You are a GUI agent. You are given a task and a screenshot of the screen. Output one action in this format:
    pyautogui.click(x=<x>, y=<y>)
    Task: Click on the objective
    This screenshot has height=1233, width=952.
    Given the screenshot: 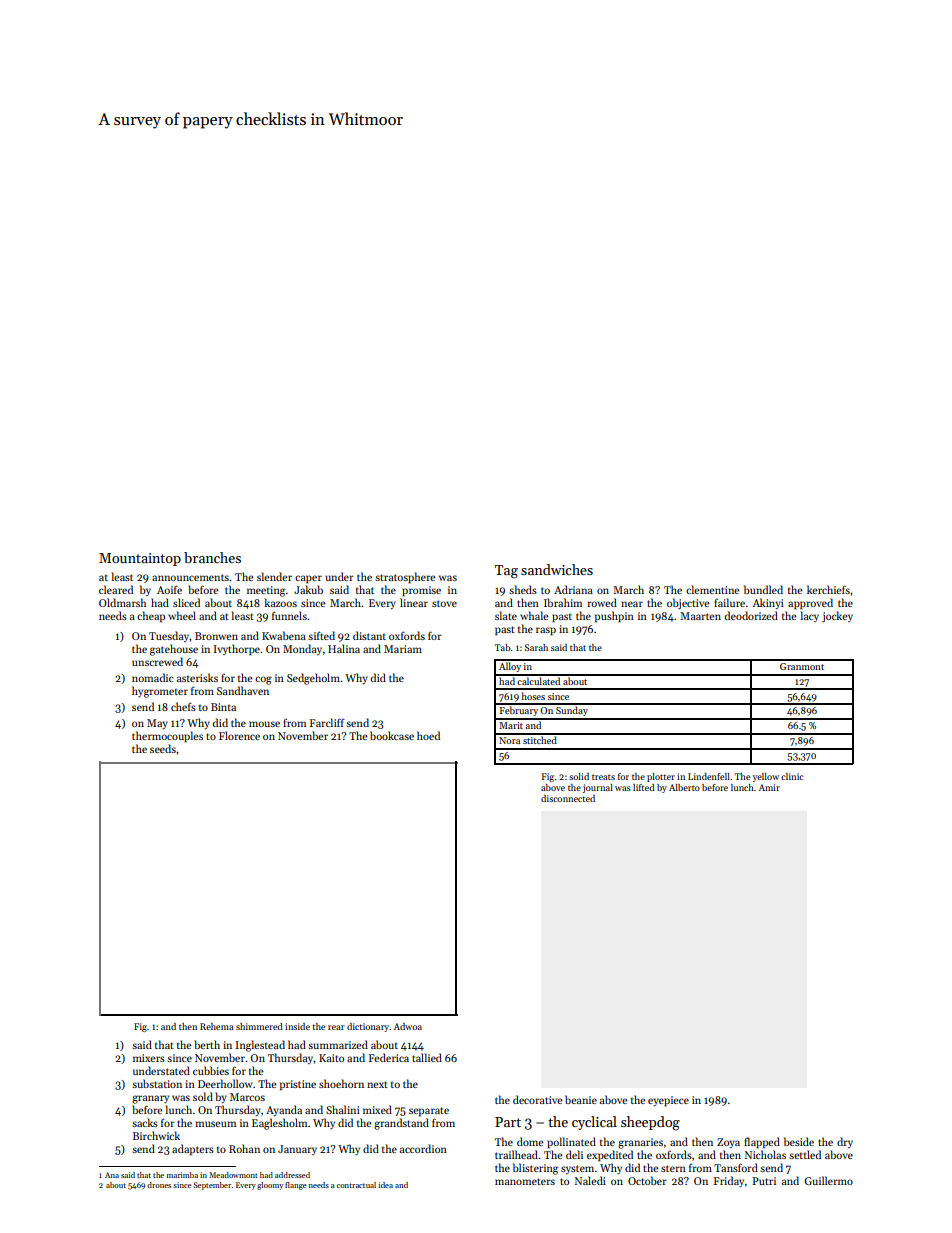 What is the action you would take?
    pyautogui.click(x=688, y=604)
